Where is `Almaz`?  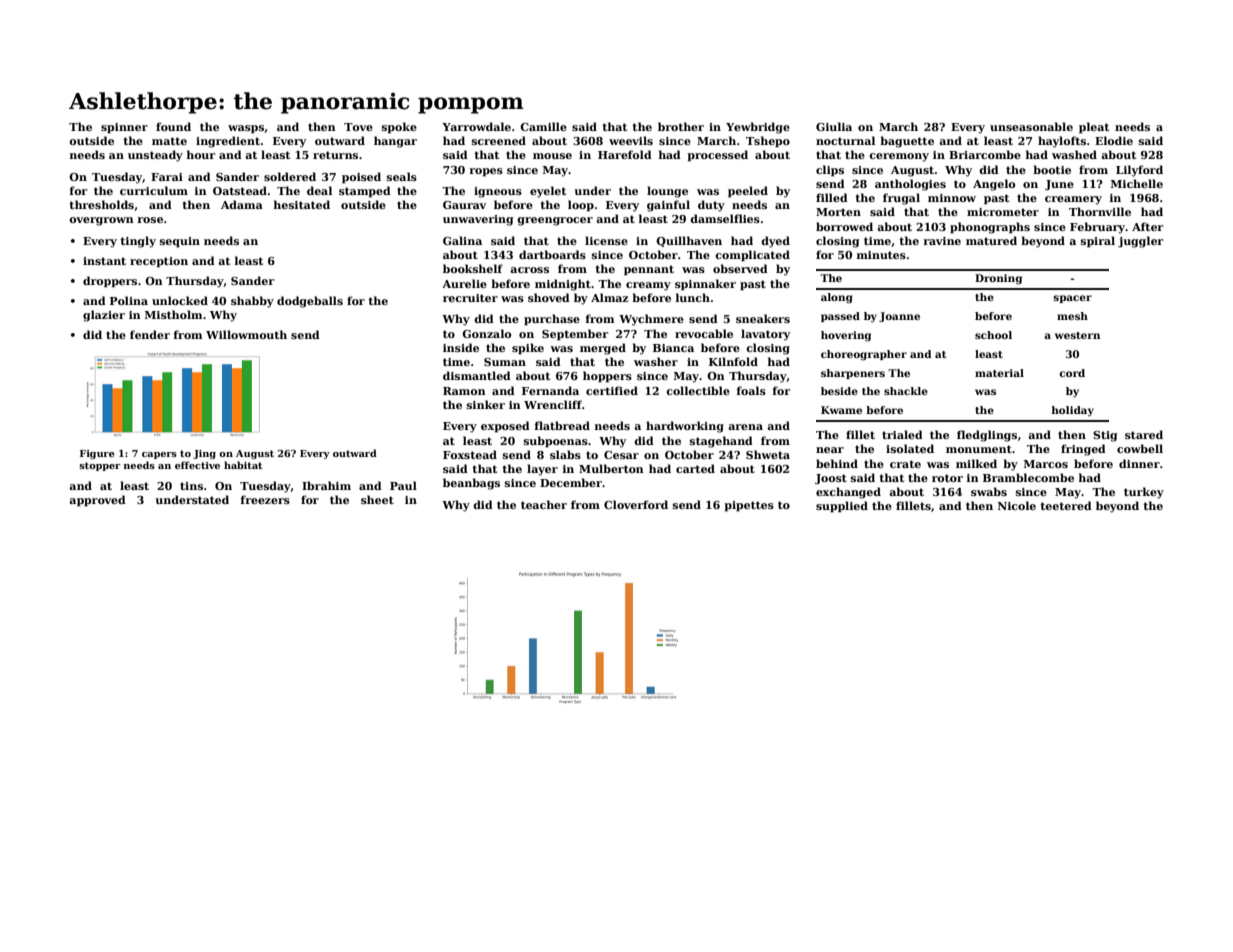 Almaz is located at coordinates (610, 297).
